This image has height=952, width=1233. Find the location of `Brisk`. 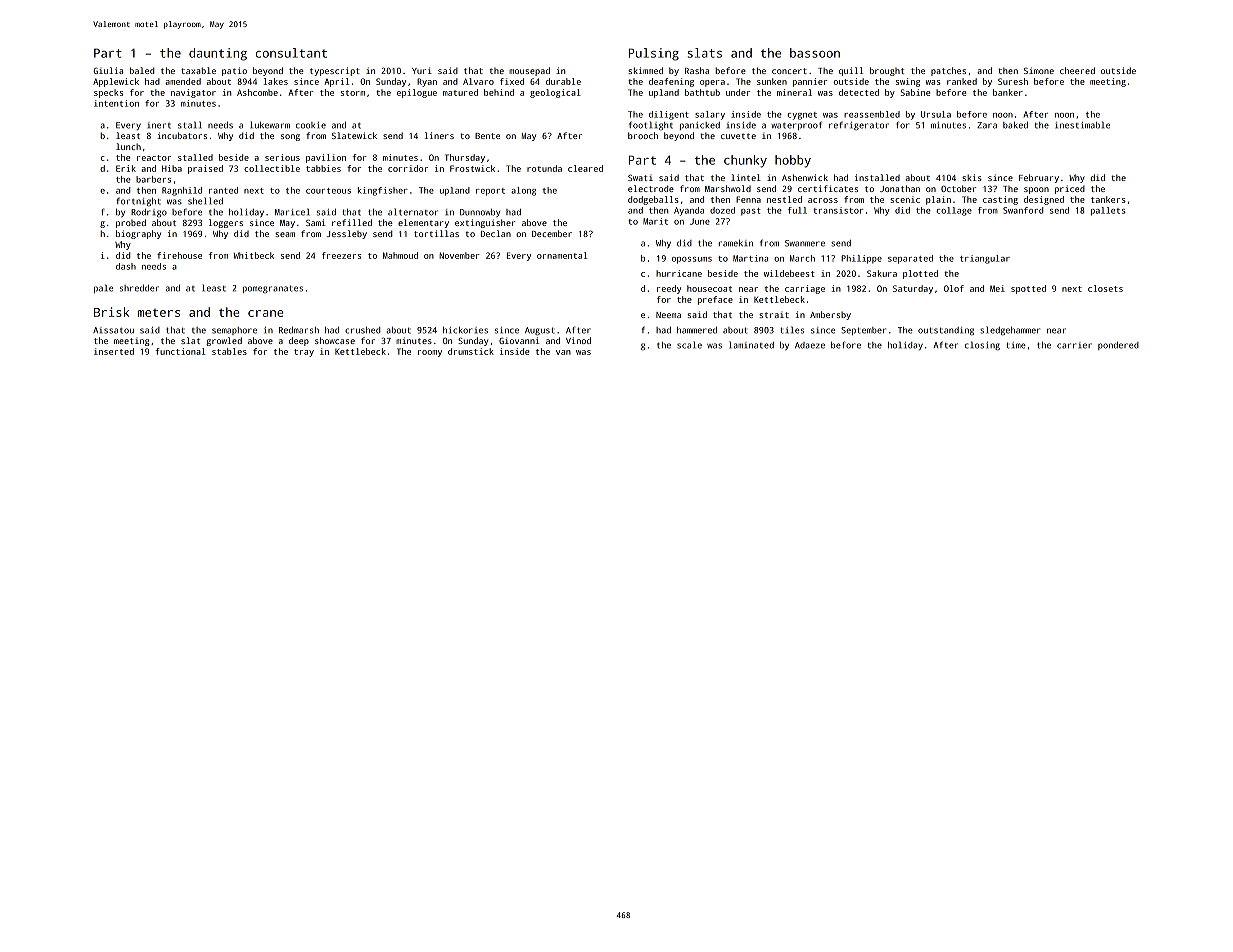

Brisk is located at coordinates (111, 312).
